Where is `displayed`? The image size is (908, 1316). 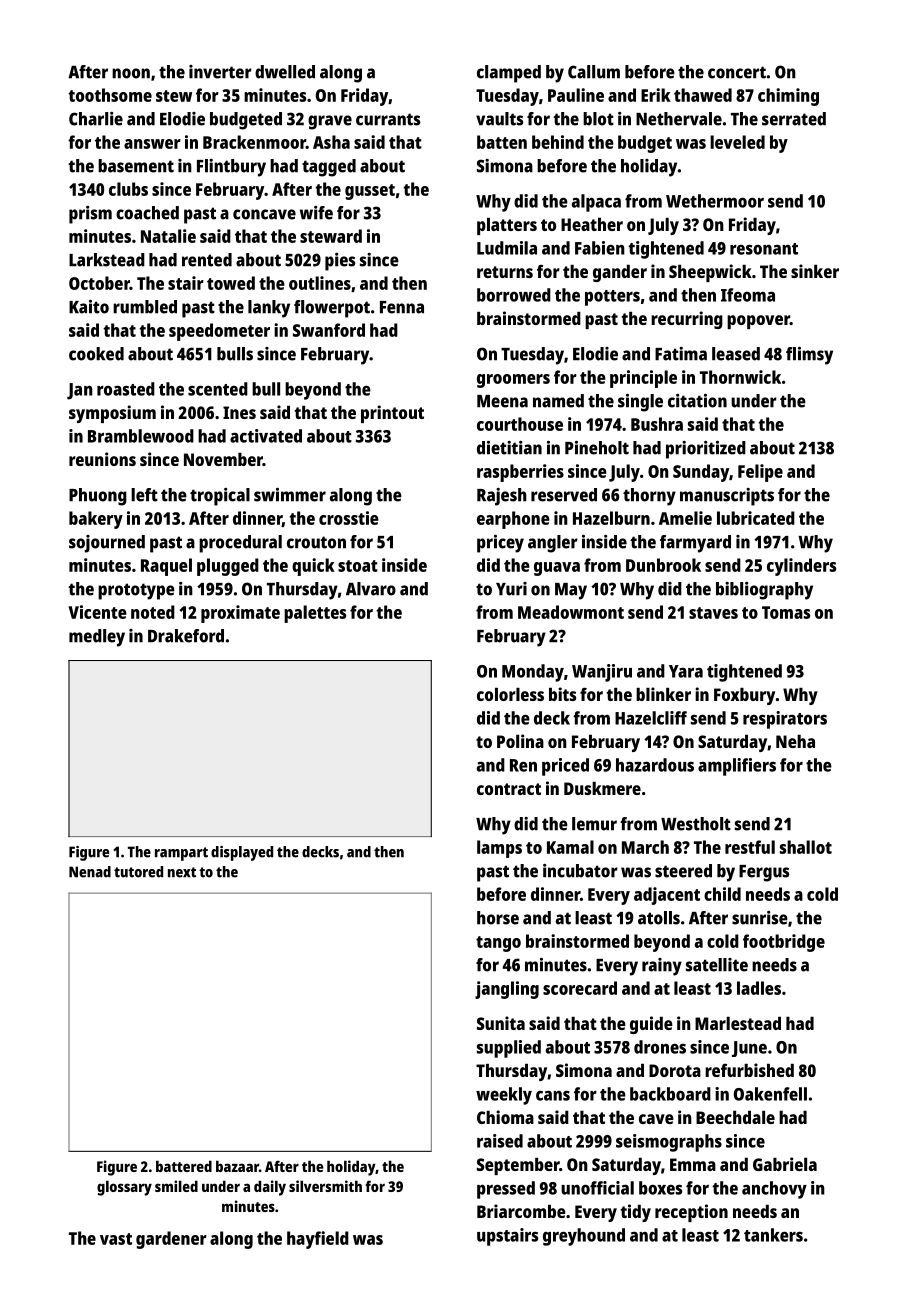 displayed is located at coordinates (242, 853).
